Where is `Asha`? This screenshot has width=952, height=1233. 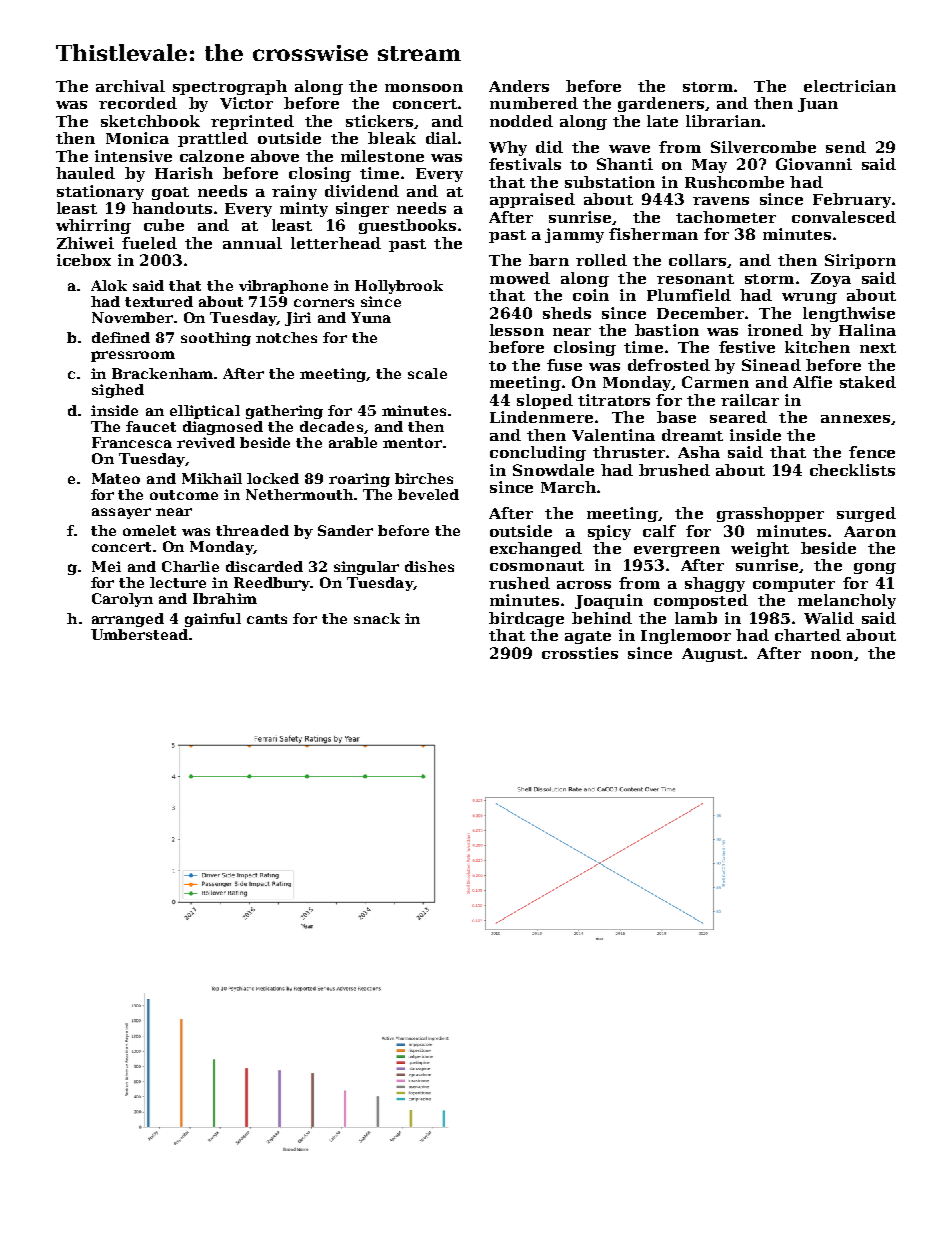
Asha is located at coordinates (699, 452).
